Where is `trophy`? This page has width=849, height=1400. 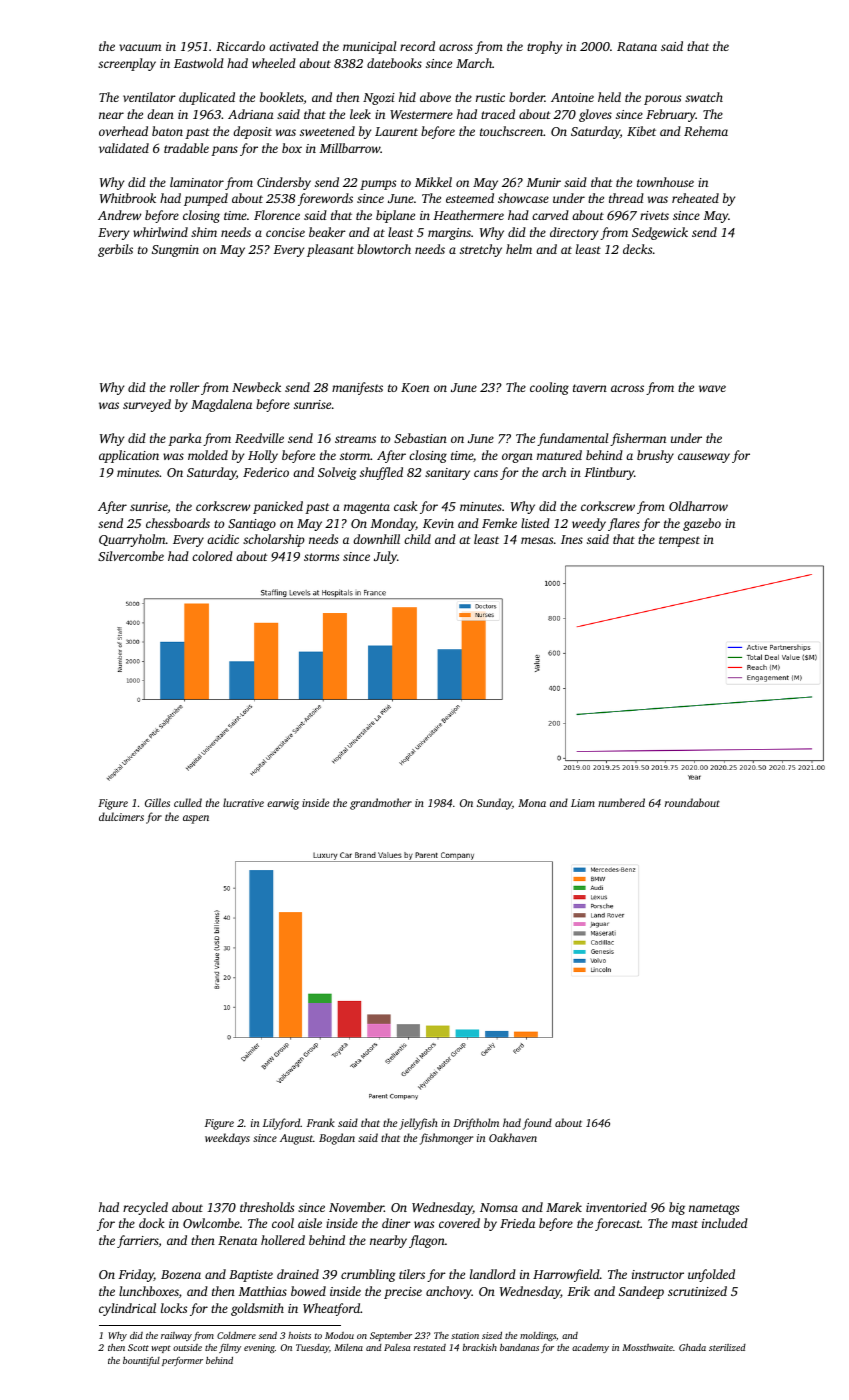 trophy is located at coordinates (544, 47).
